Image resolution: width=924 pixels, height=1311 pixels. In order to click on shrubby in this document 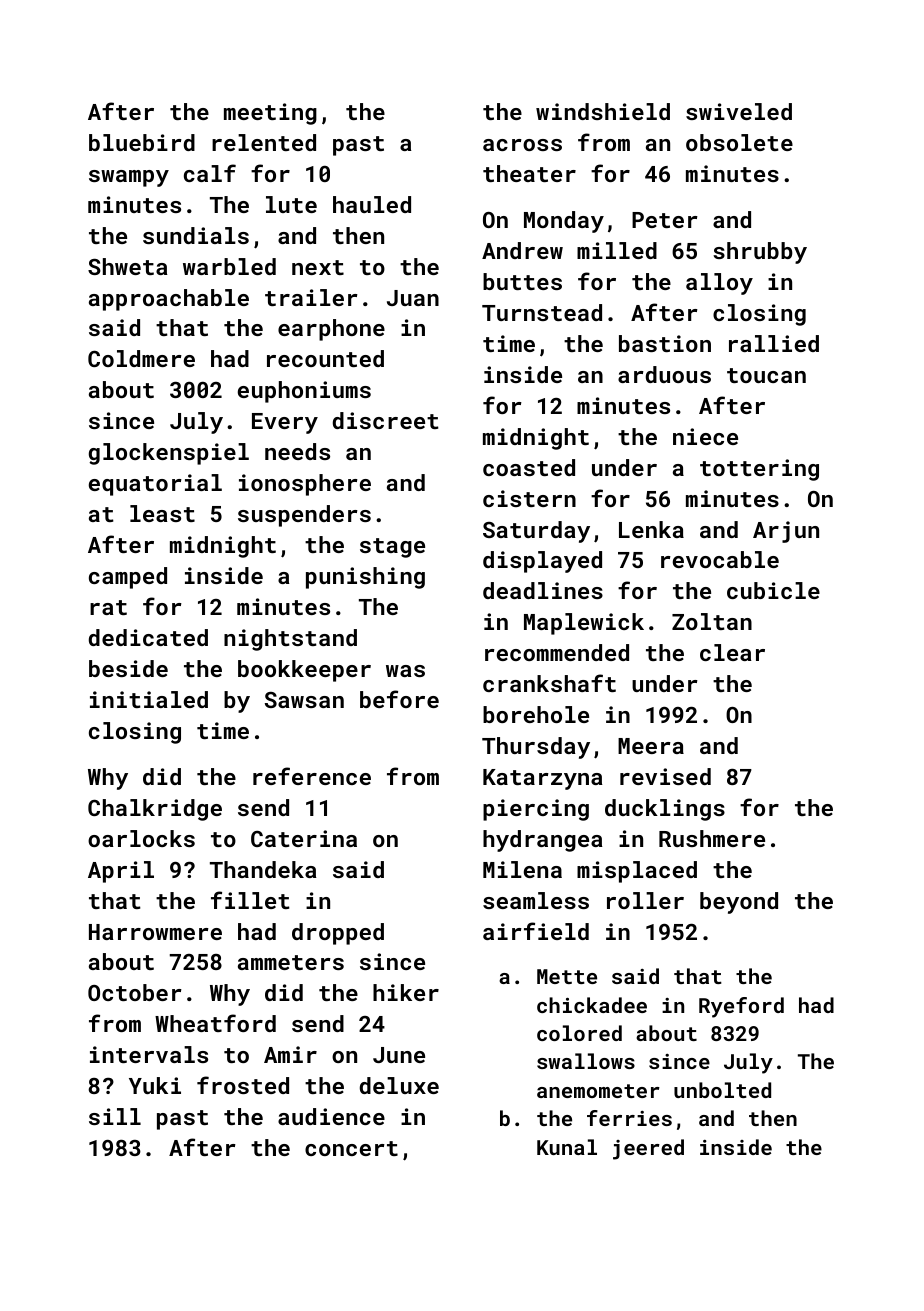, I will do `click(760, 253)`.
